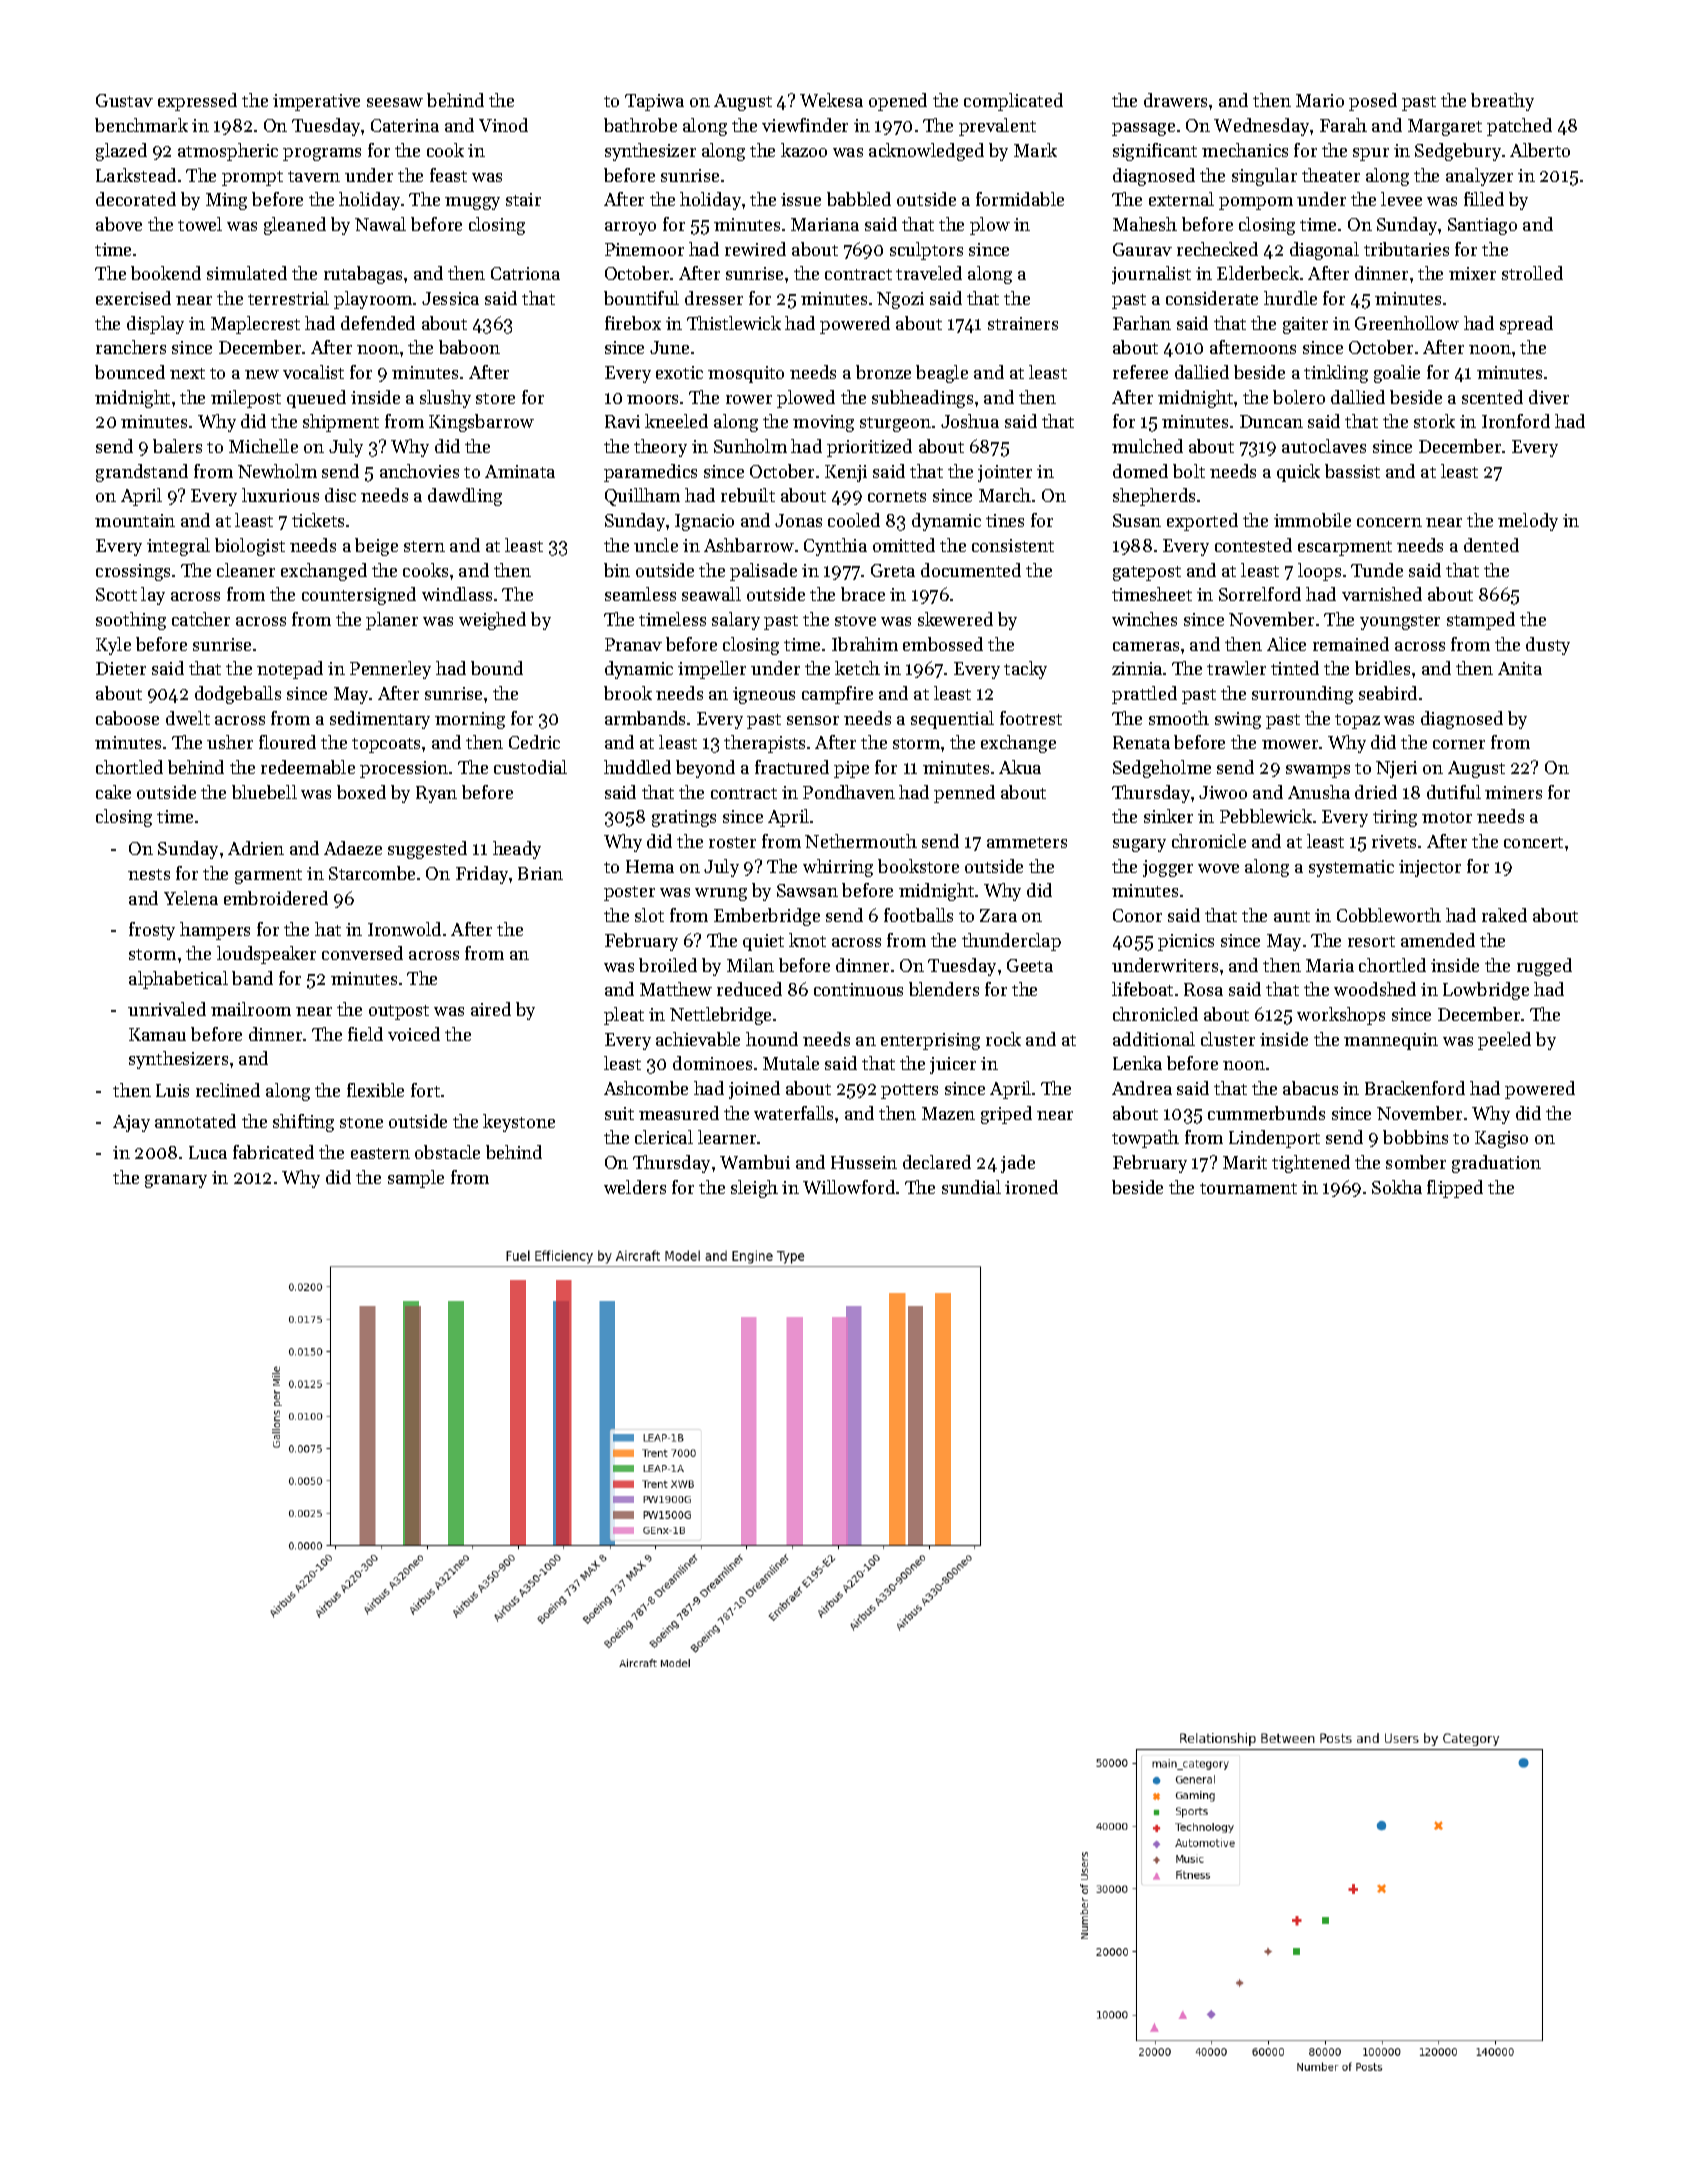 This screenshot has width=1683, height=2178. I want to click on strainers, so click(1023, 323).
